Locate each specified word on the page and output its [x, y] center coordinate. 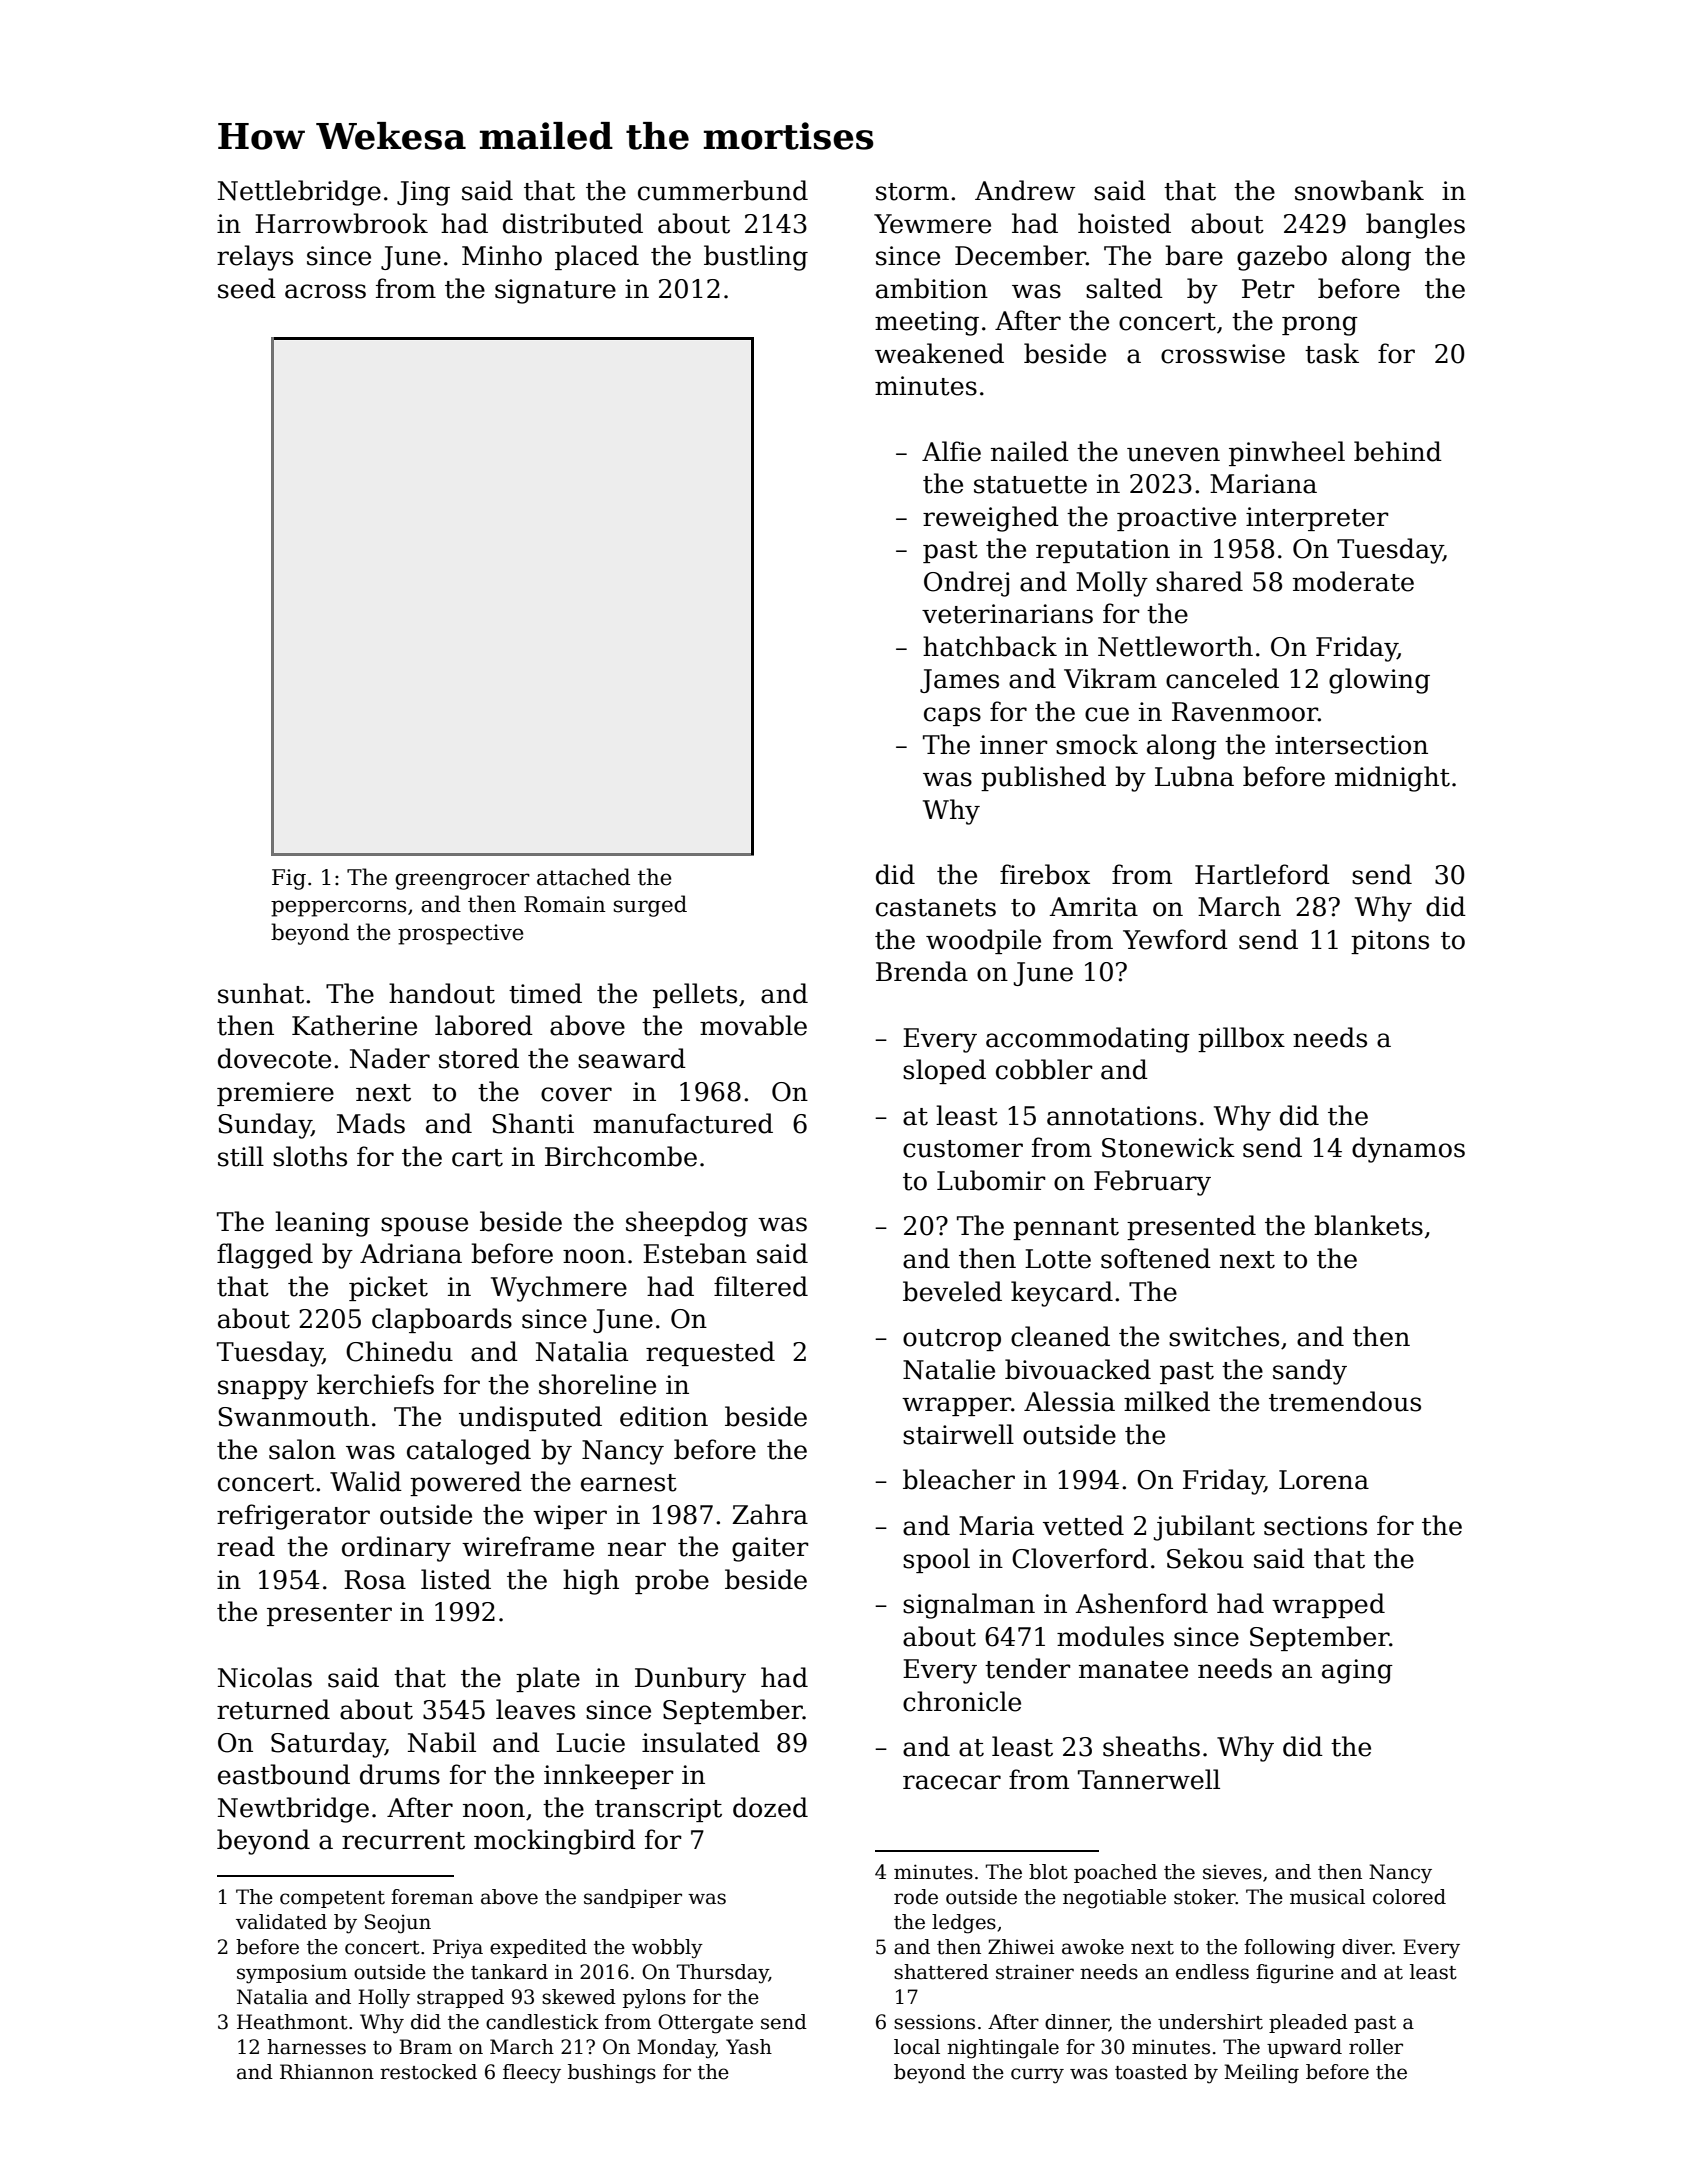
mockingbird [555, 1842]
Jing [423, 193]
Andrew [1025, 190]
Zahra [770, 1514]
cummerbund [723, 190]
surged [650, 906]
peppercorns [339, 908]
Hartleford [1262, 874]
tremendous [1345, 1401]
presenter [329, 1615]
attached [583, 877]
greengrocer [462, 881]
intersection [1351, 745]
